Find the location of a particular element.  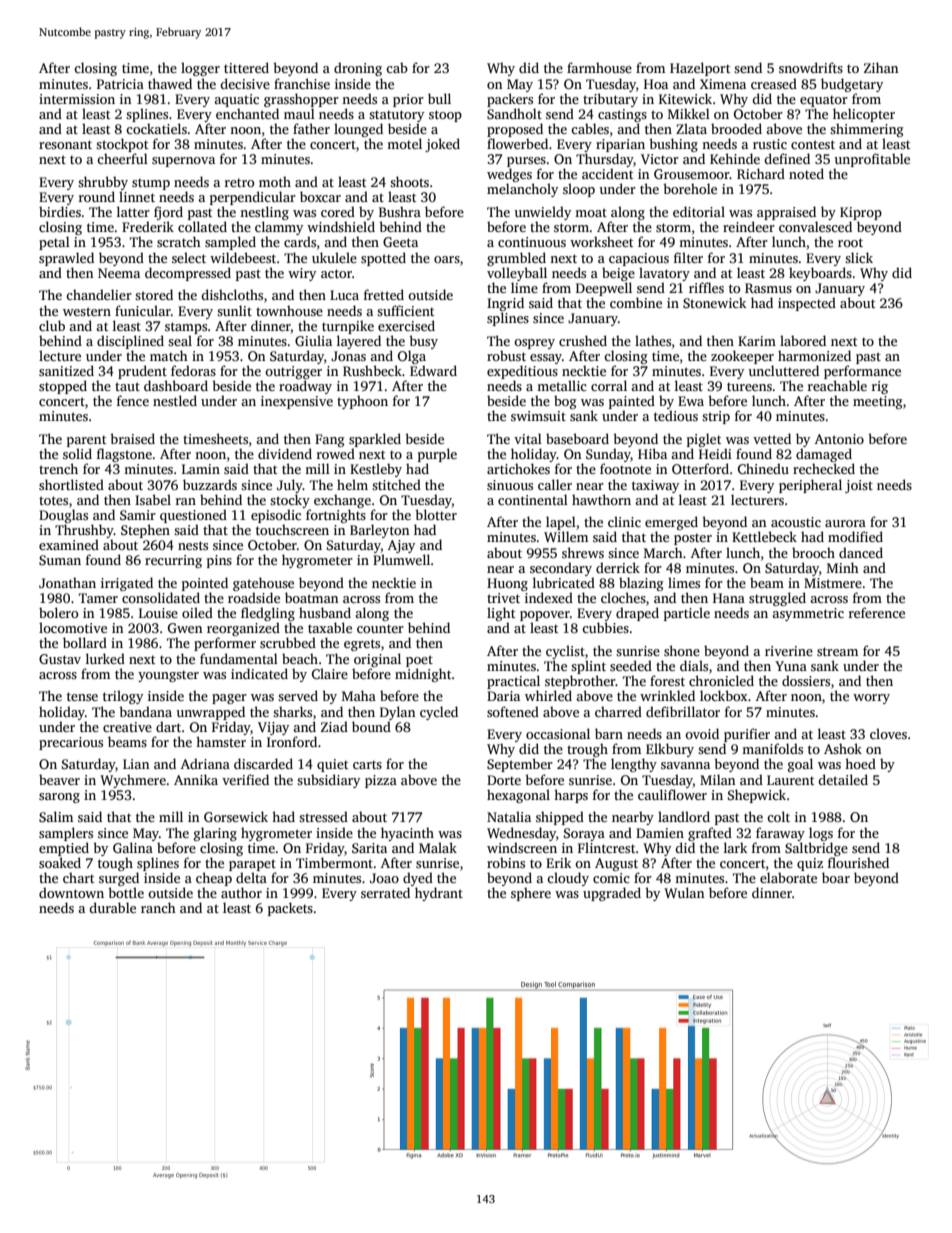

packets is located at coordinates (290, 909).
